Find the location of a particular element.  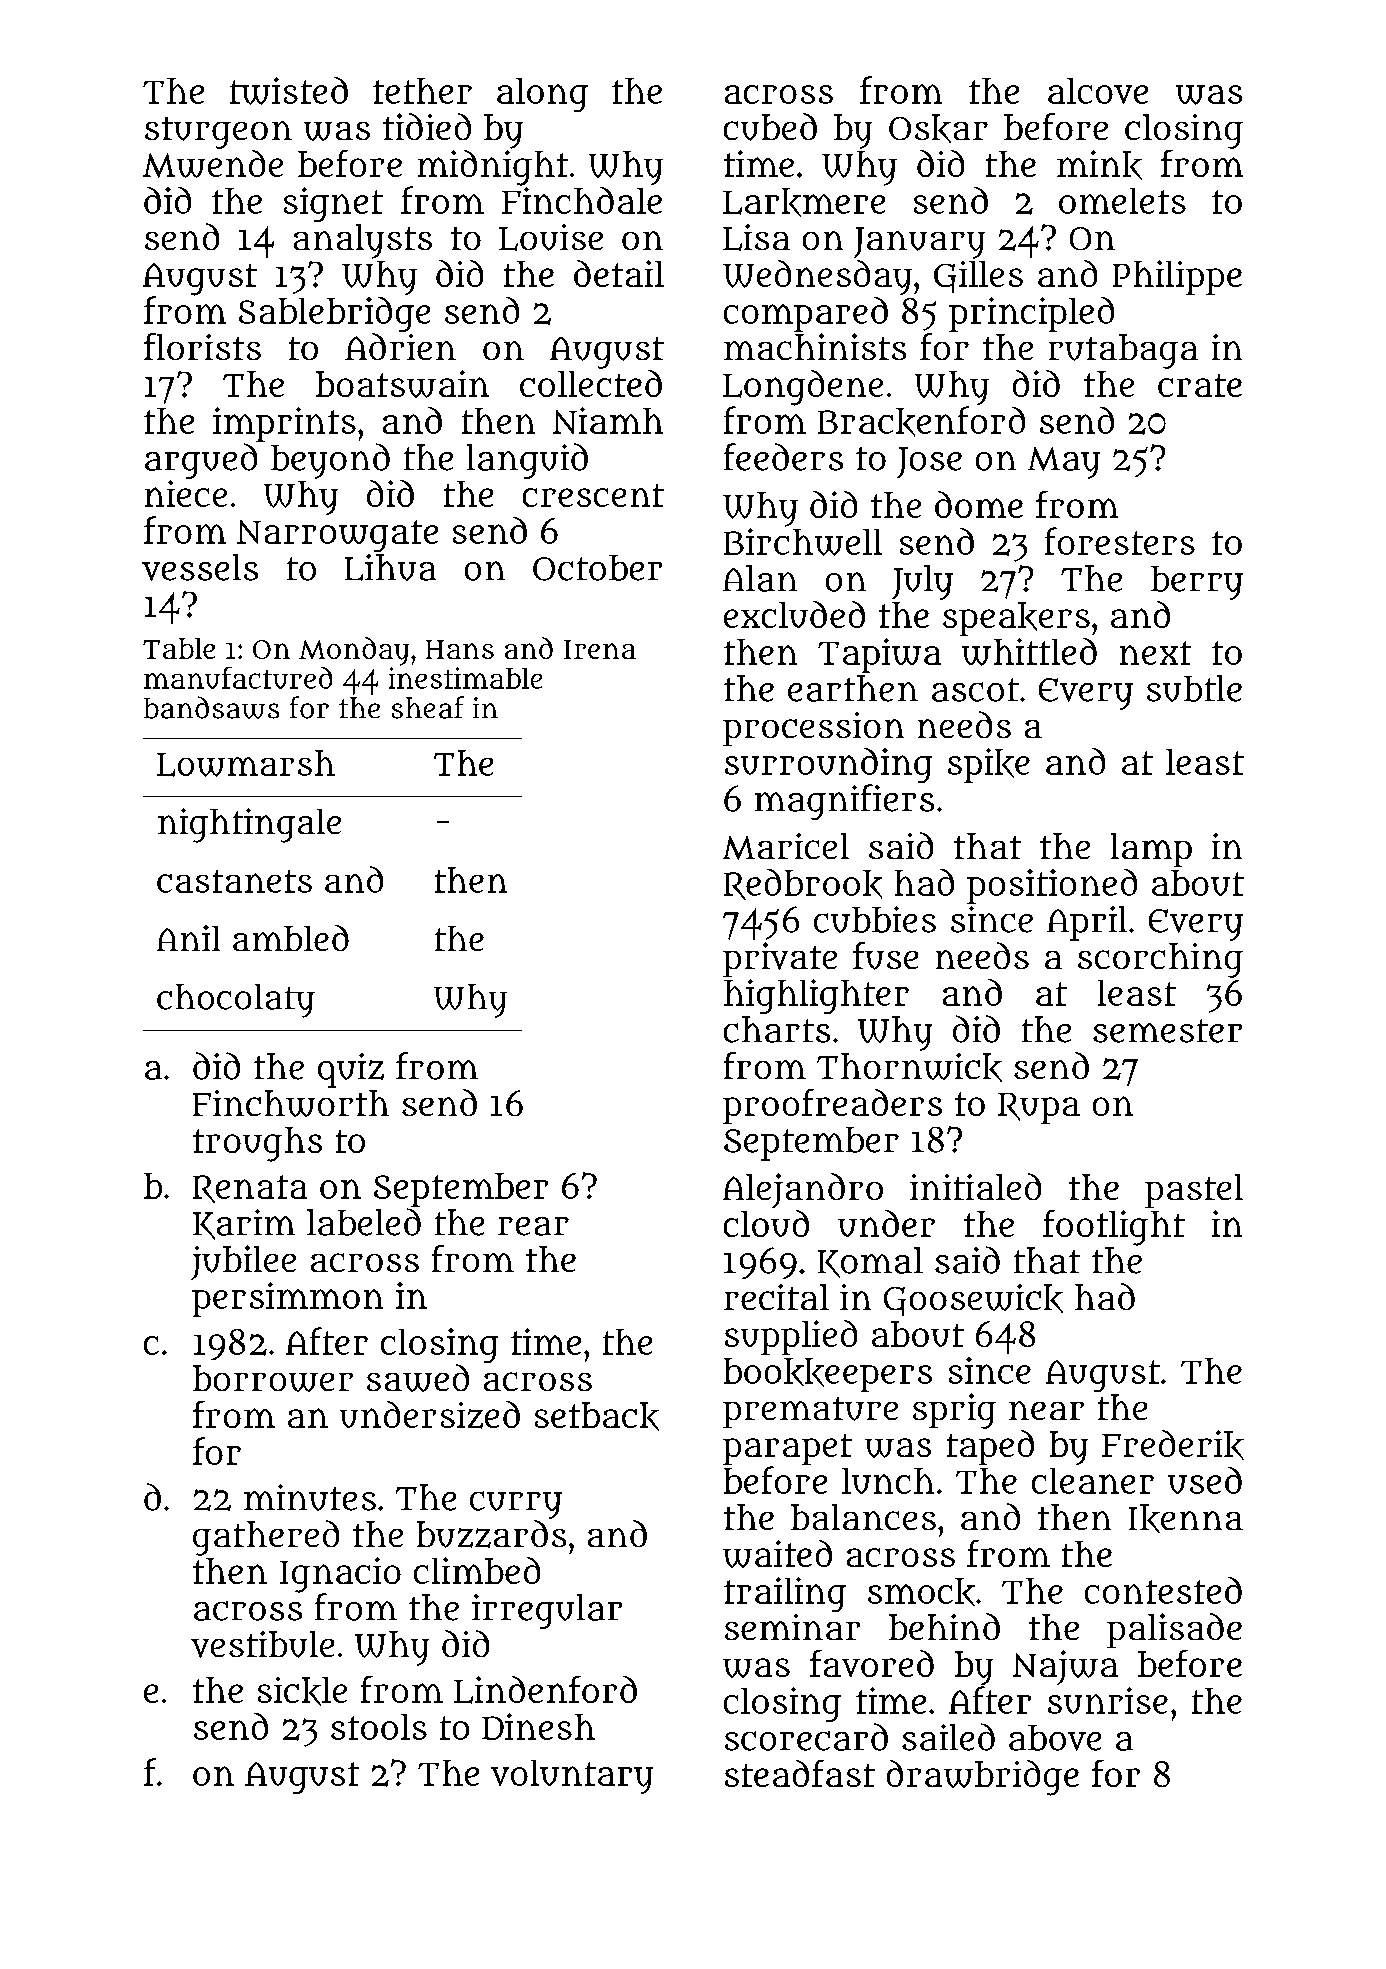

sickle is located at coordinates (302, 1691).
